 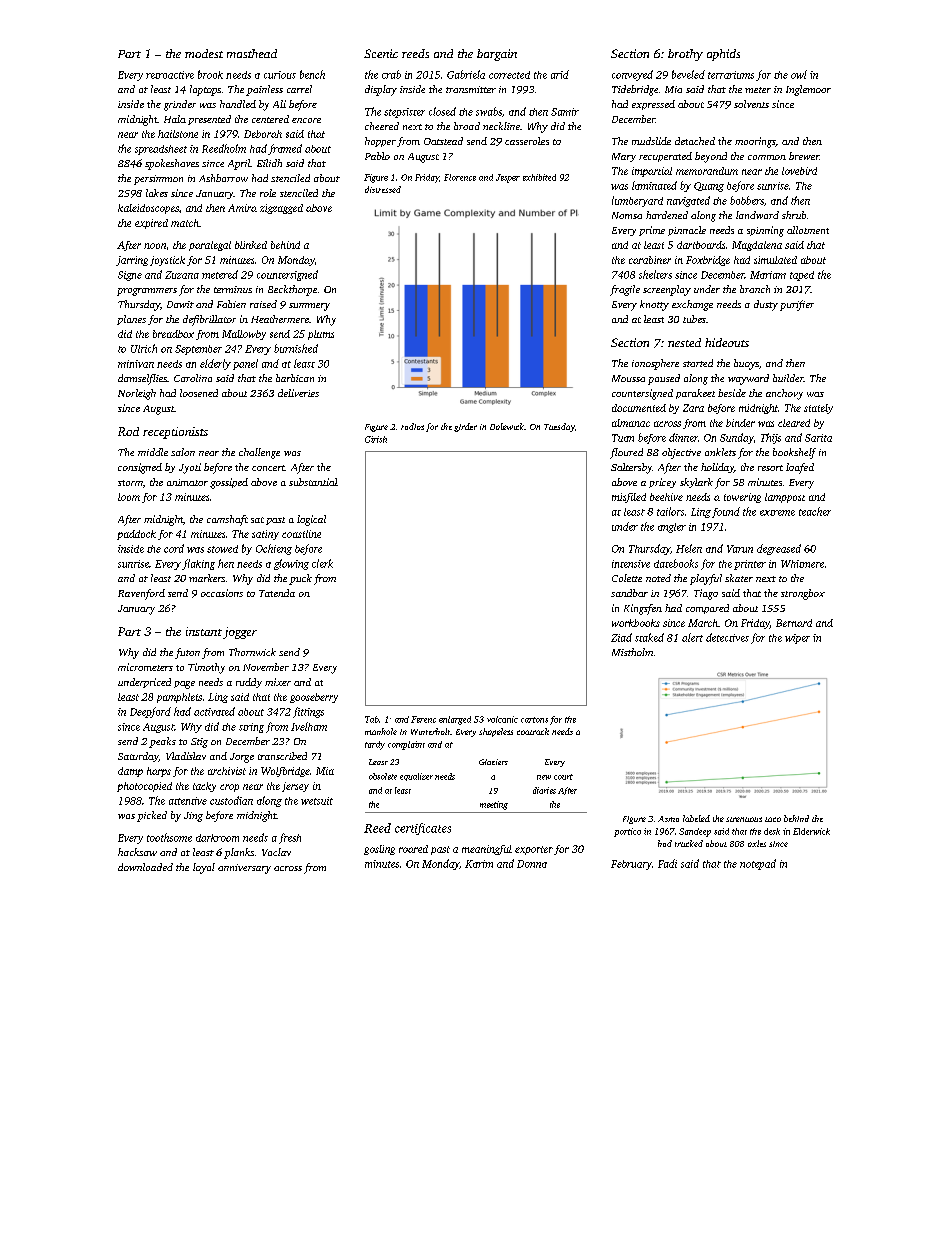 What do you see at coordinates (563, 777) in the image?
I see `court` at bounding box center [563, 777].
